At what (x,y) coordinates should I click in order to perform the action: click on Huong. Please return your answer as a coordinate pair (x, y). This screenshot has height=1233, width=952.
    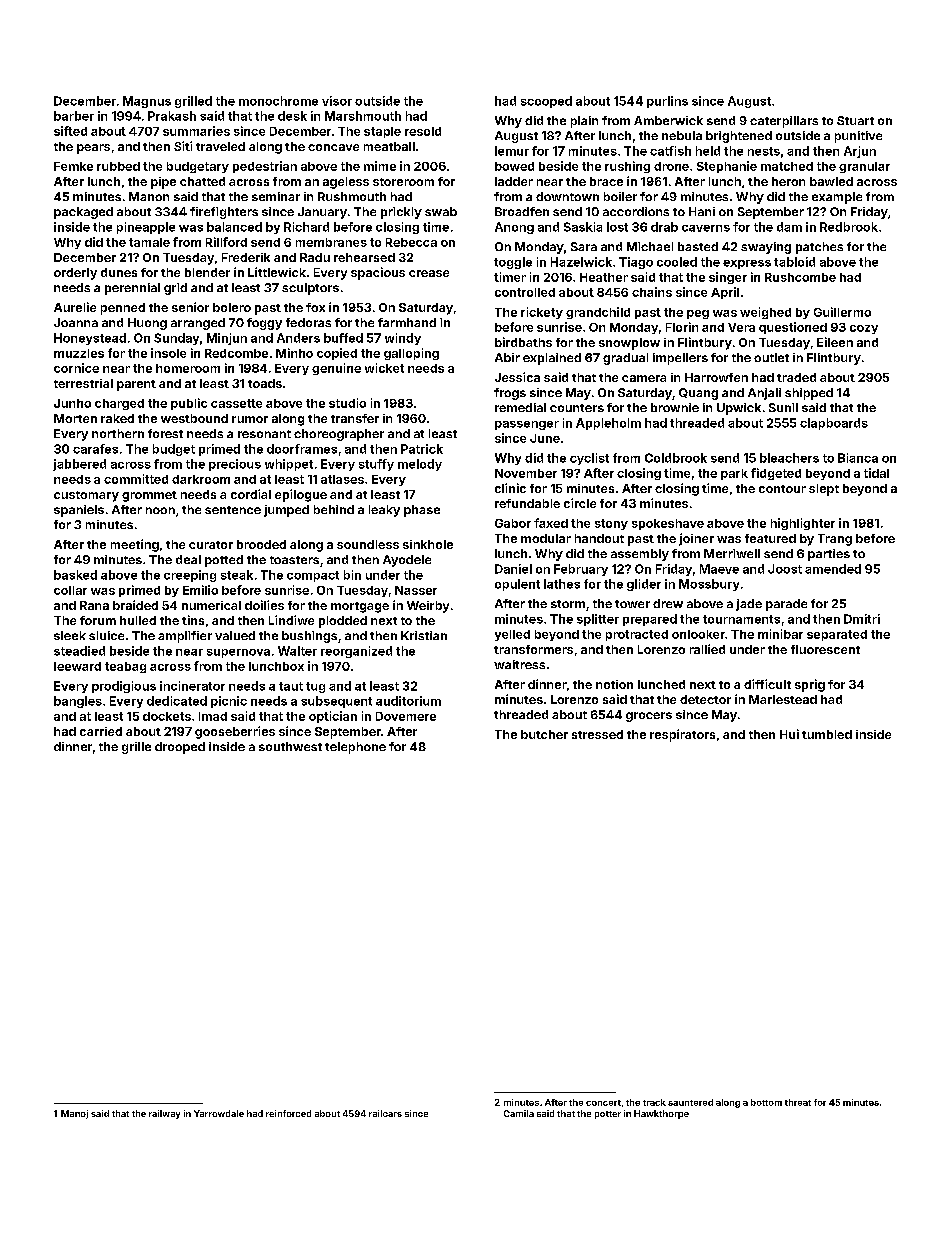
    Looking at the image, I should click on (147, 324).
